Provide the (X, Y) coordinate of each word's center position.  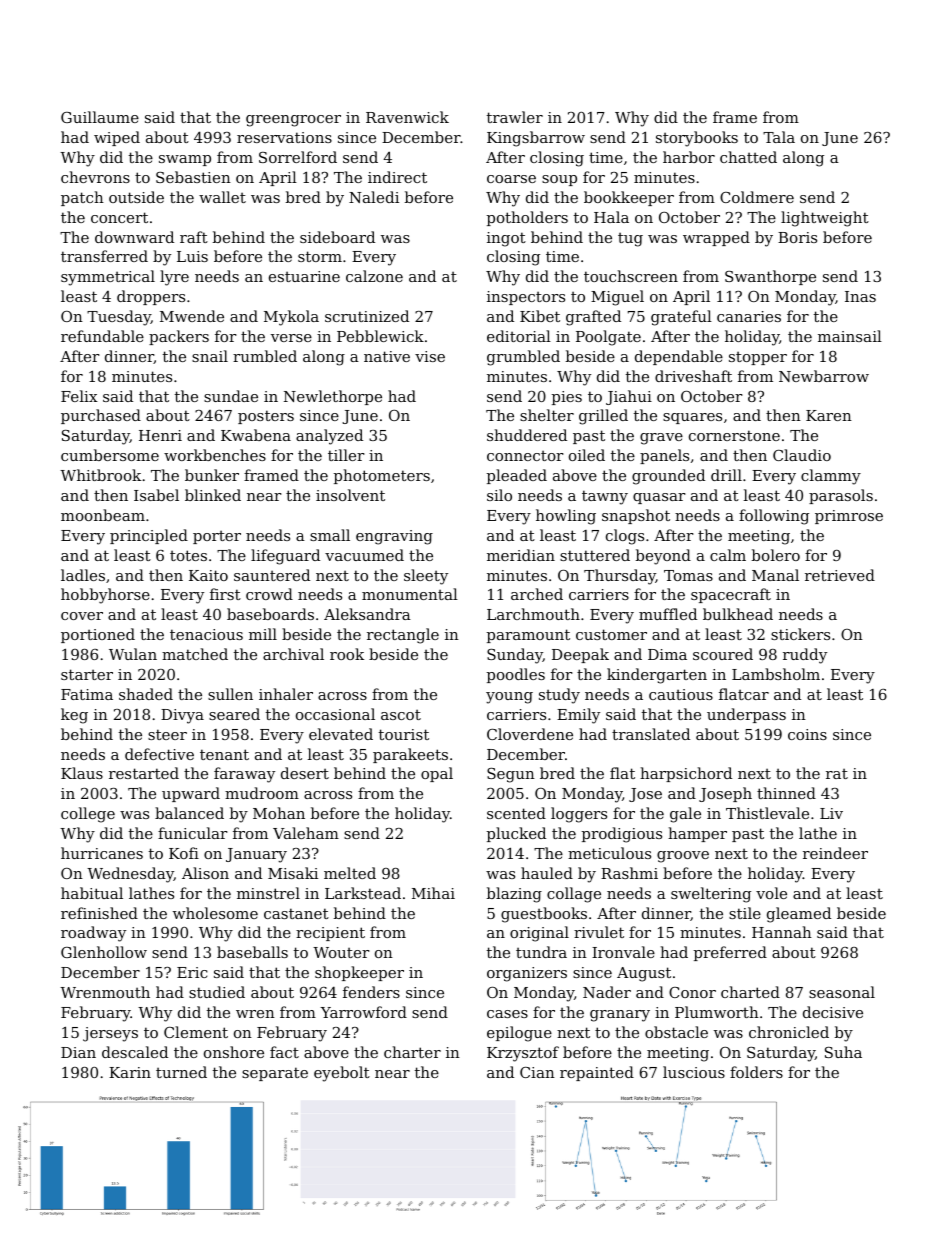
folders (756, 1072)
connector (525, 456)
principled (149, 536)
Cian (537, 1072)
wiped (117, 138)
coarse (511, 179)
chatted (748, 157)
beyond (663, 557)
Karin (130, 1072)
